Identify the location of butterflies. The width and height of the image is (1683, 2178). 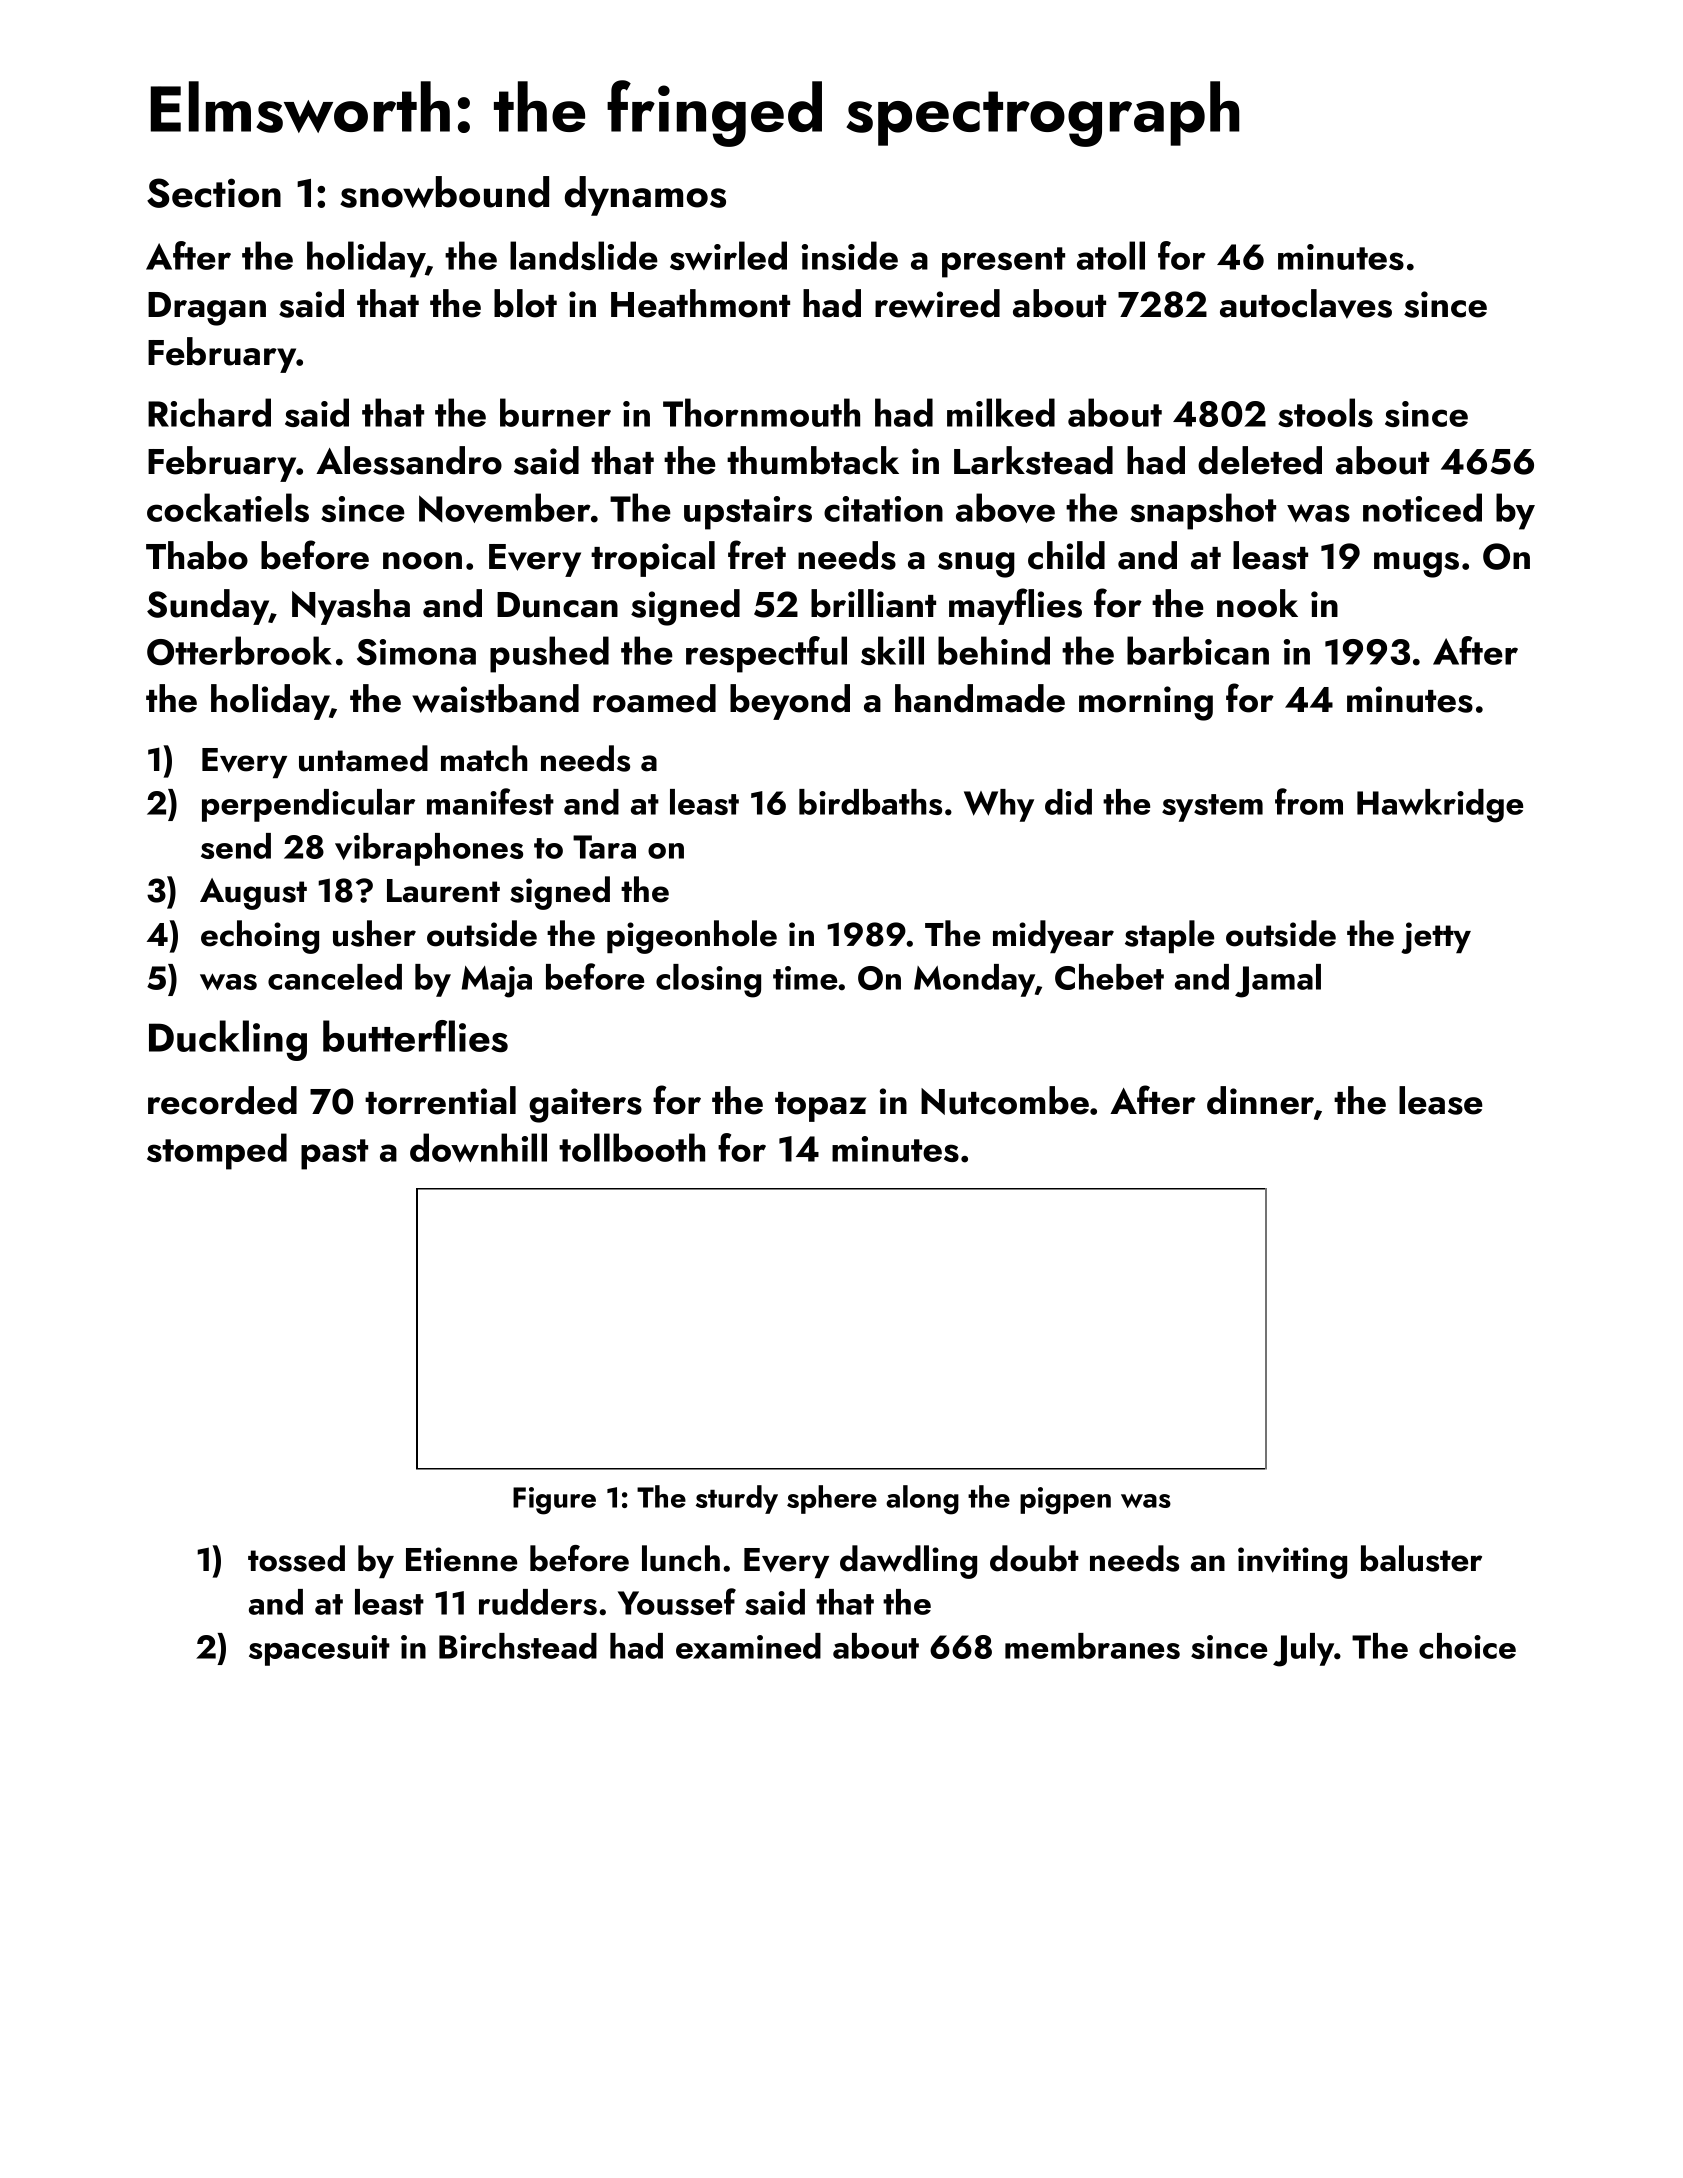
(415, 1036).
